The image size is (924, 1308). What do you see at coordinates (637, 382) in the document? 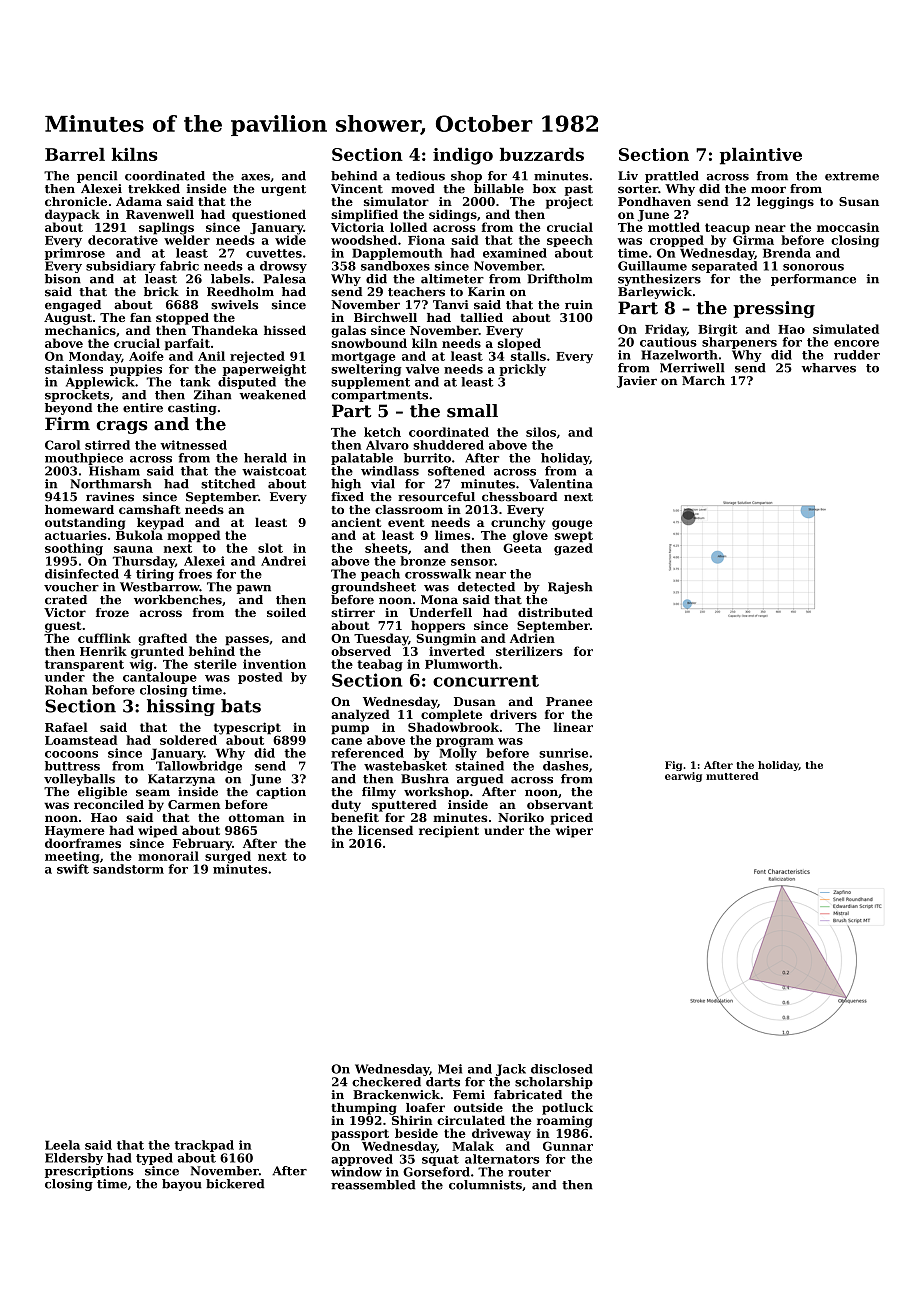
I see `Javier` at bounding box center [637, 382].
